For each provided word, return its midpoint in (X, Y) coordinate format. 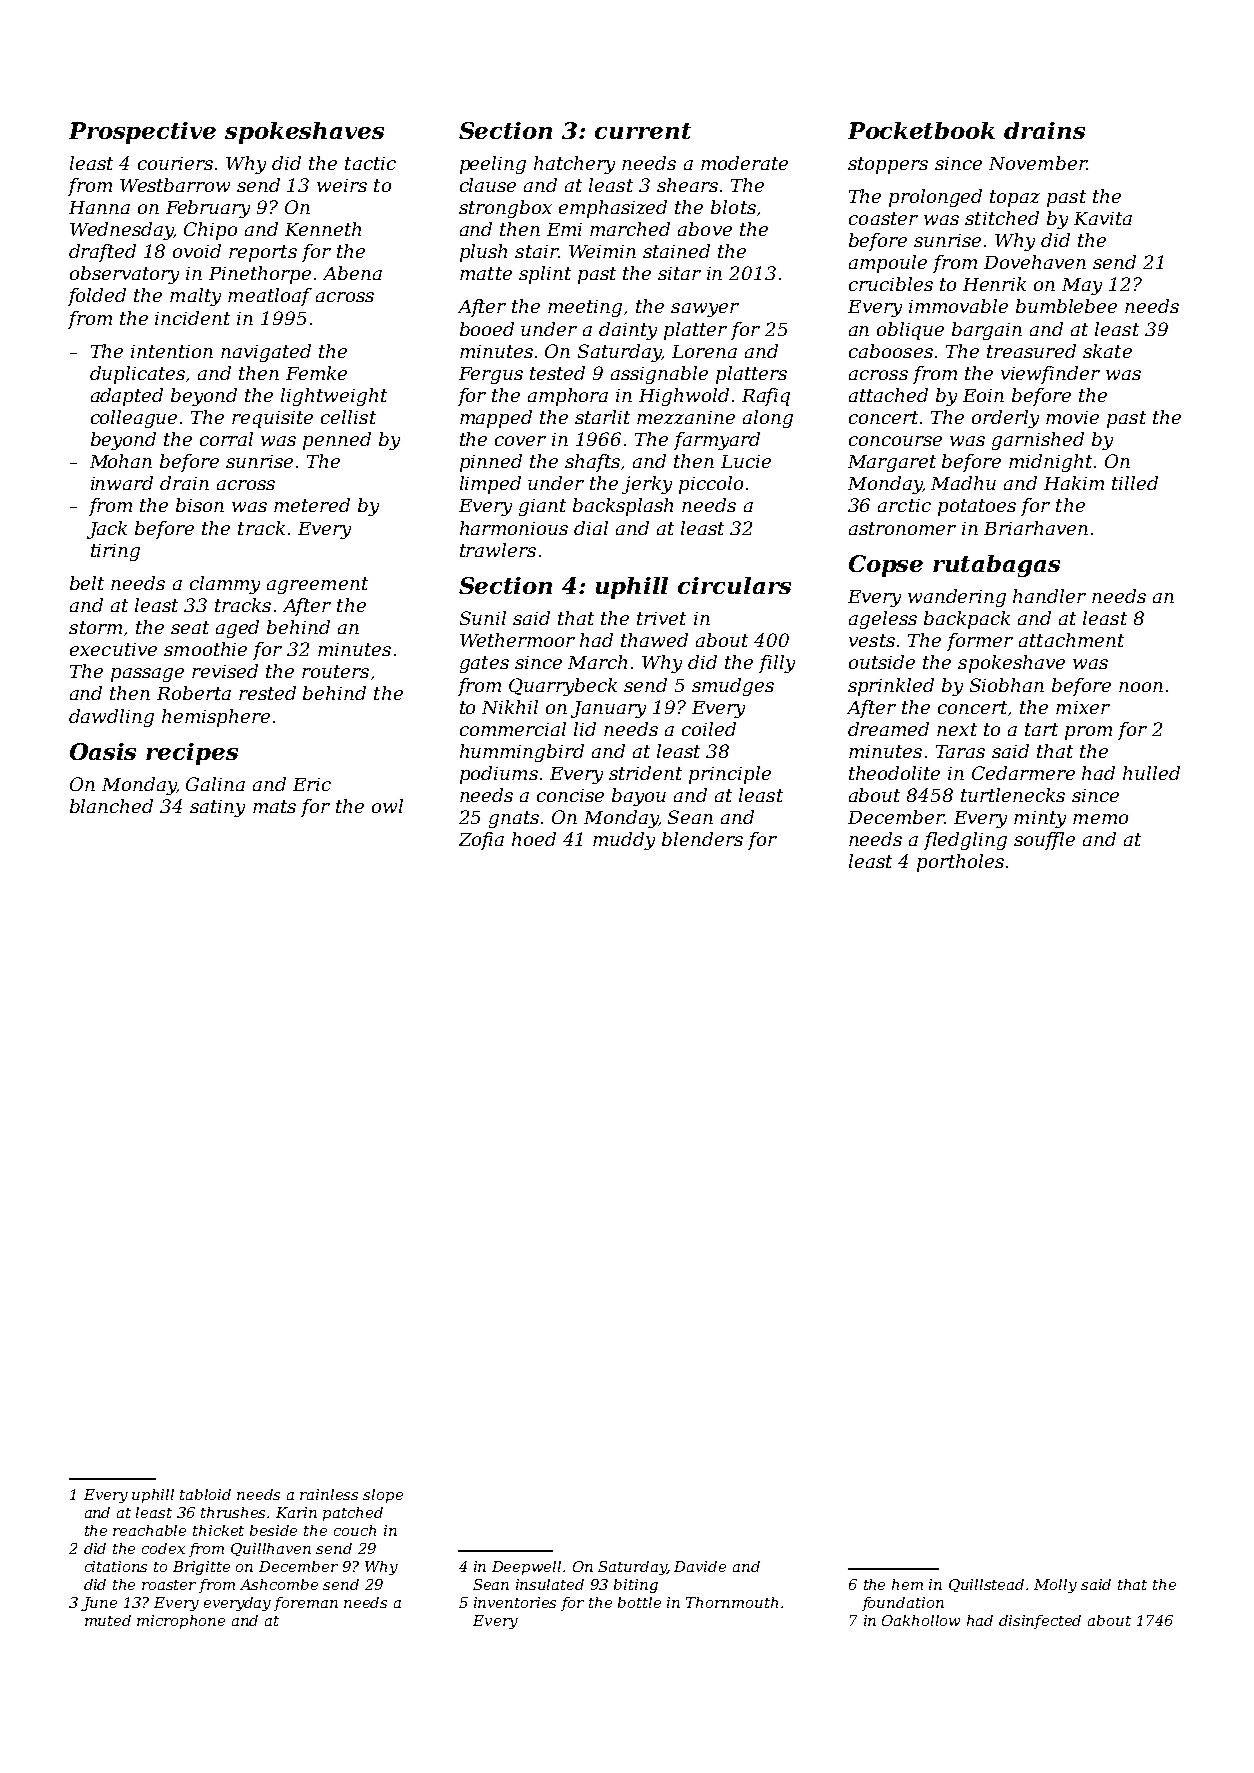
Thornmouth (732, 1602)
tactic (370, 163)
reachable (149, 1530)
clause (488, 185)
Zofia (481, 841)
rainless (329, 1494)
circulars (734, 585)
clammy (225, 585)
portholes (960, 863)
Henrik (994, 284)
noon (1141, 687)
